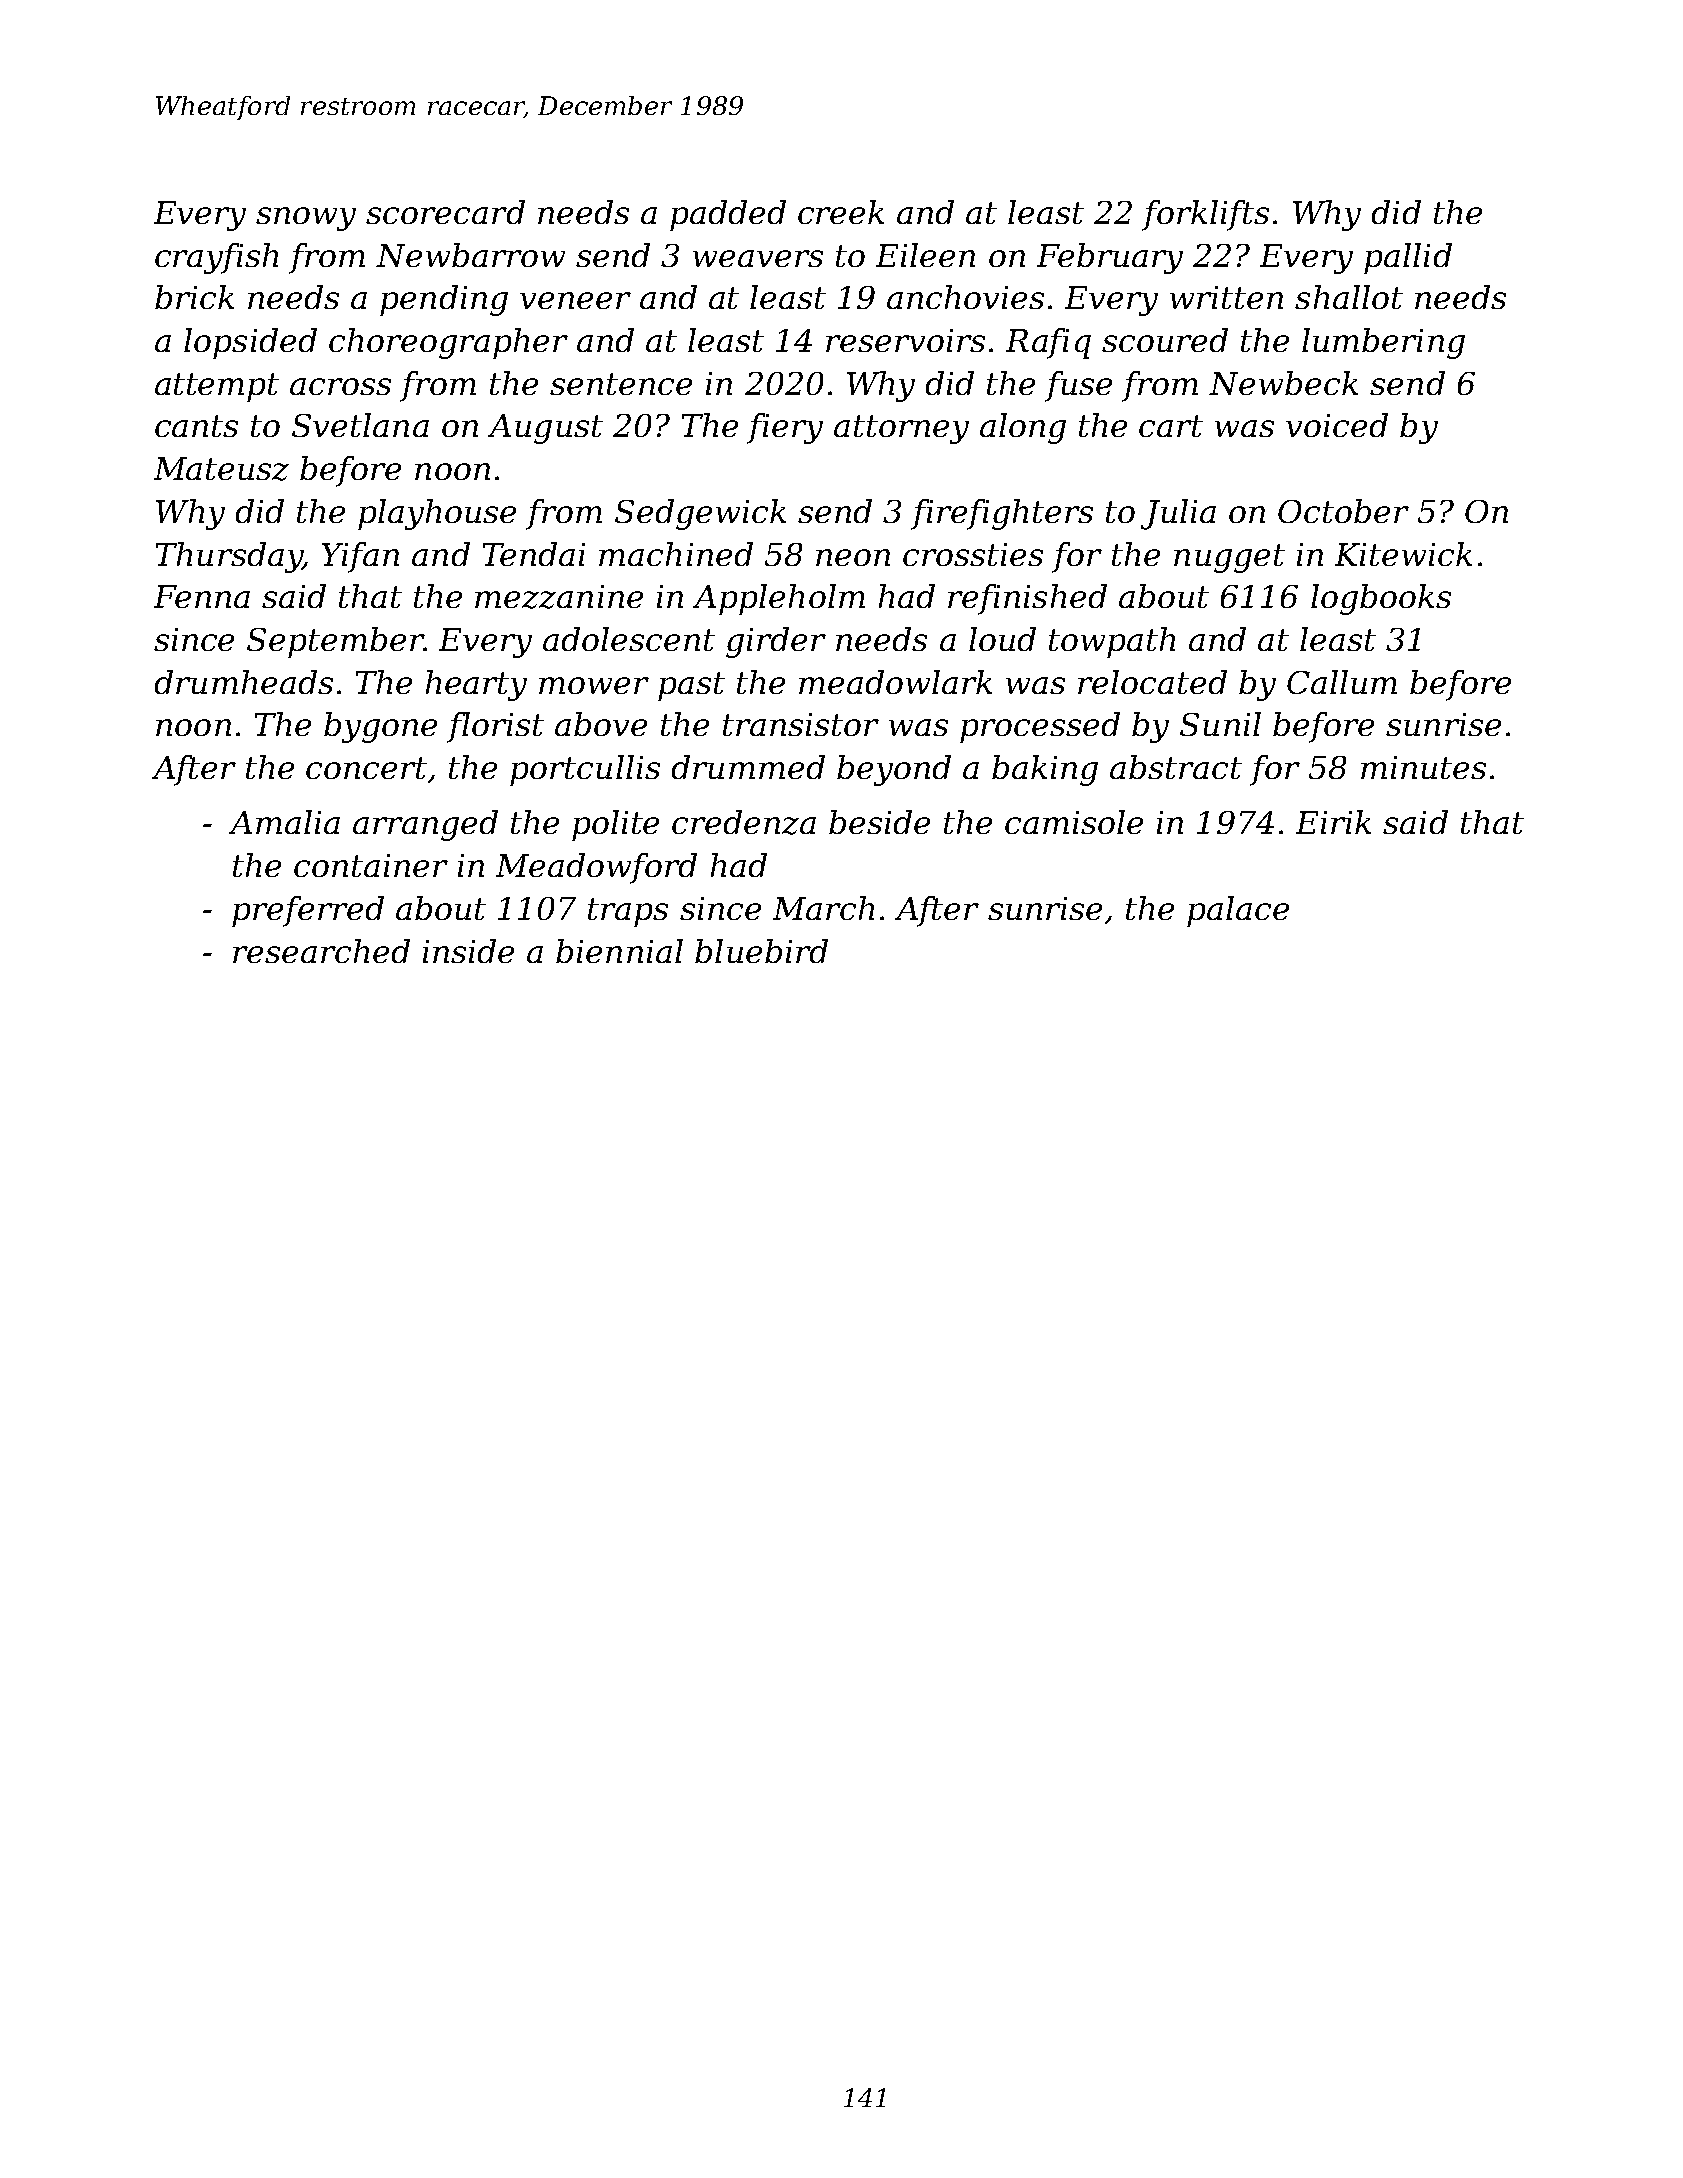 Image resolution: width=1683 pixels, height=2178 pixels. I want to click on minutes, so click(1423, 767).
